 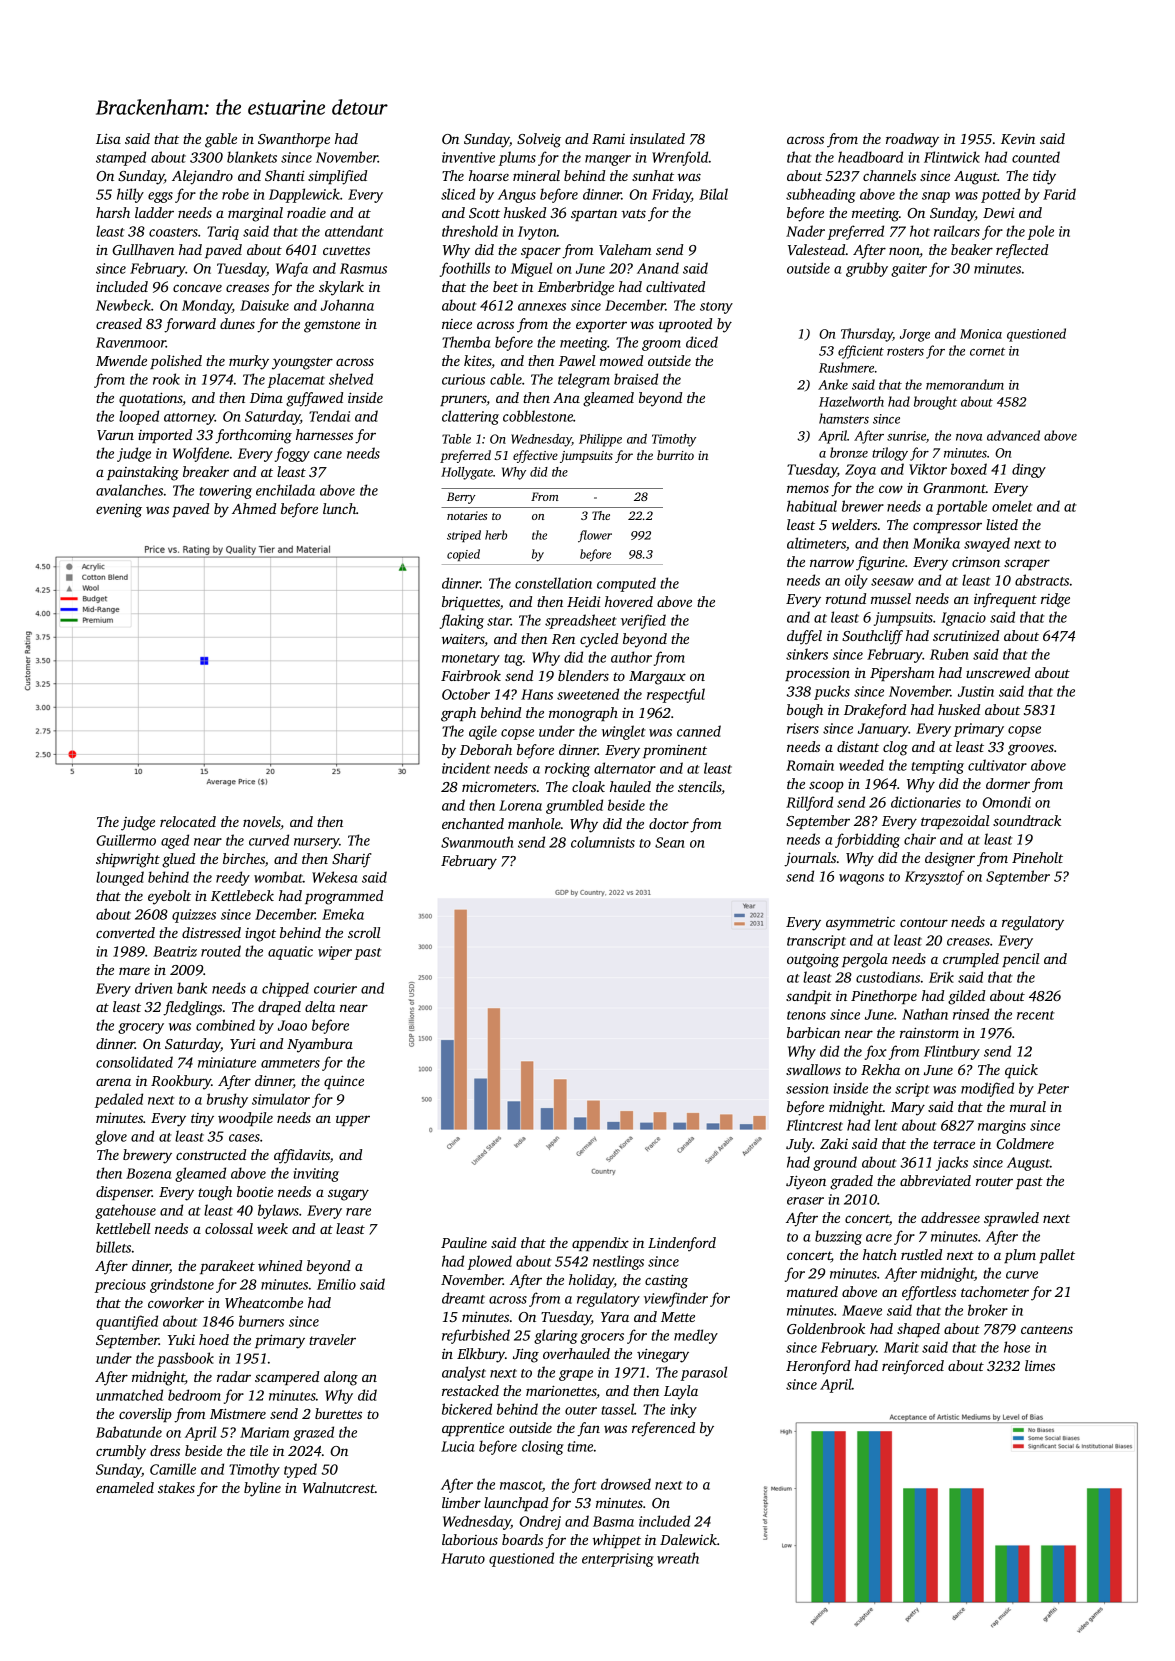 What do you see at coordinates (255, 1191) in the screenshot?
I see `bootie` at bounding box center [255, 1191].
